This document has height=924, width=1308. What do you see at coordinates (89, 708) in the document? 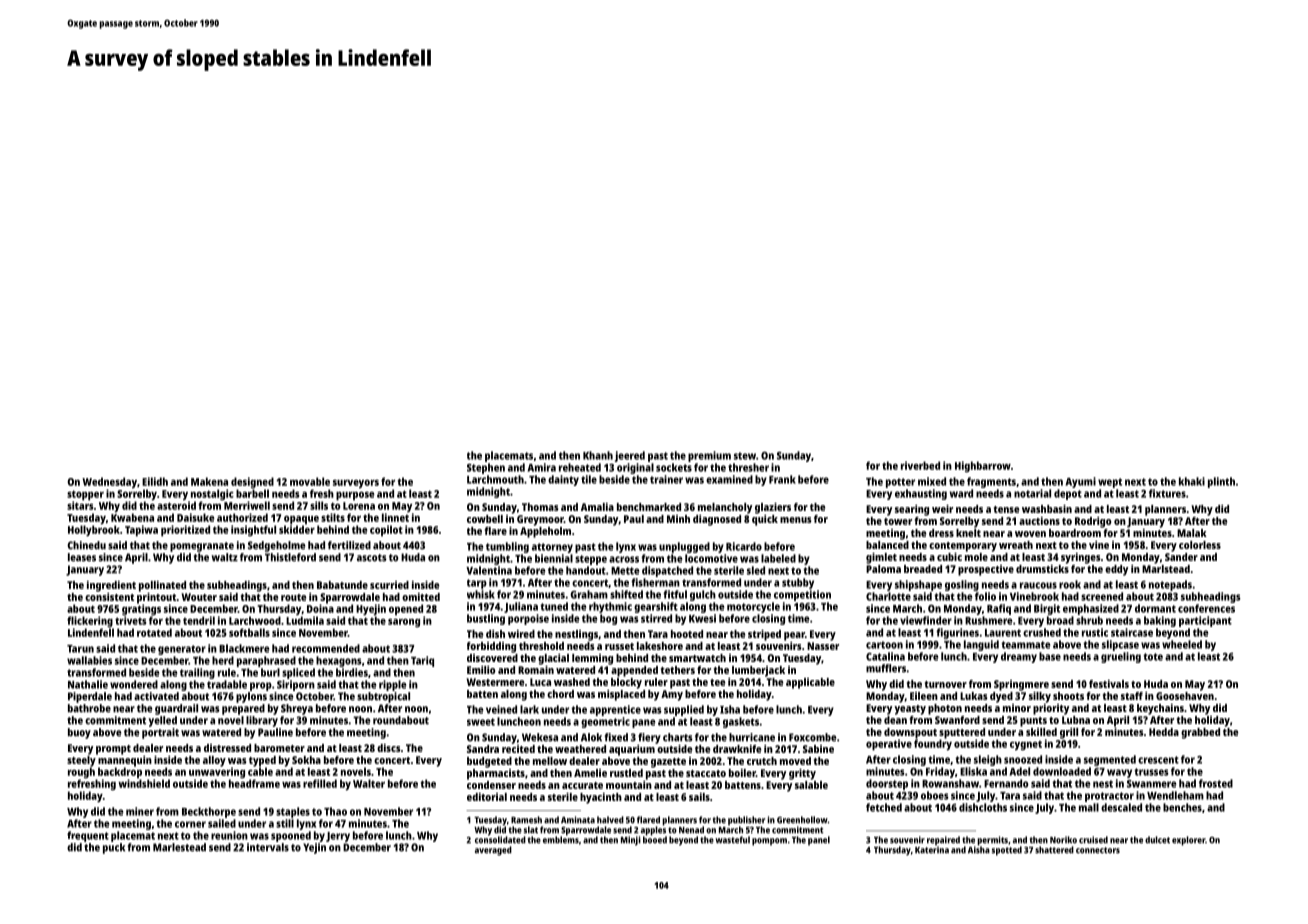
I see `bathrobe` at bounding box center [89, 708].
